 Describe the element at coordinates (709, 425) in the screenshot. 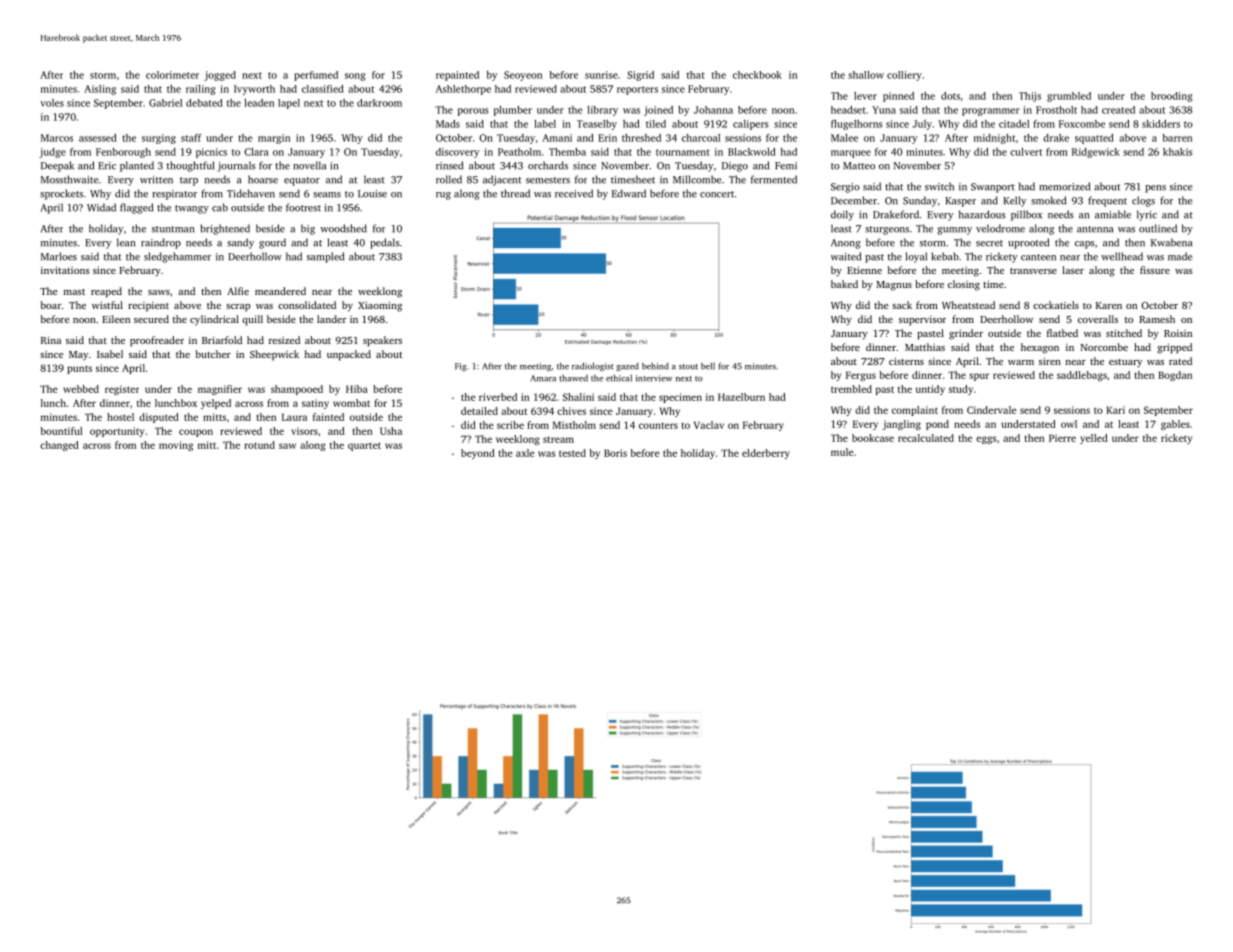

I see `Vaclav` at that location.
